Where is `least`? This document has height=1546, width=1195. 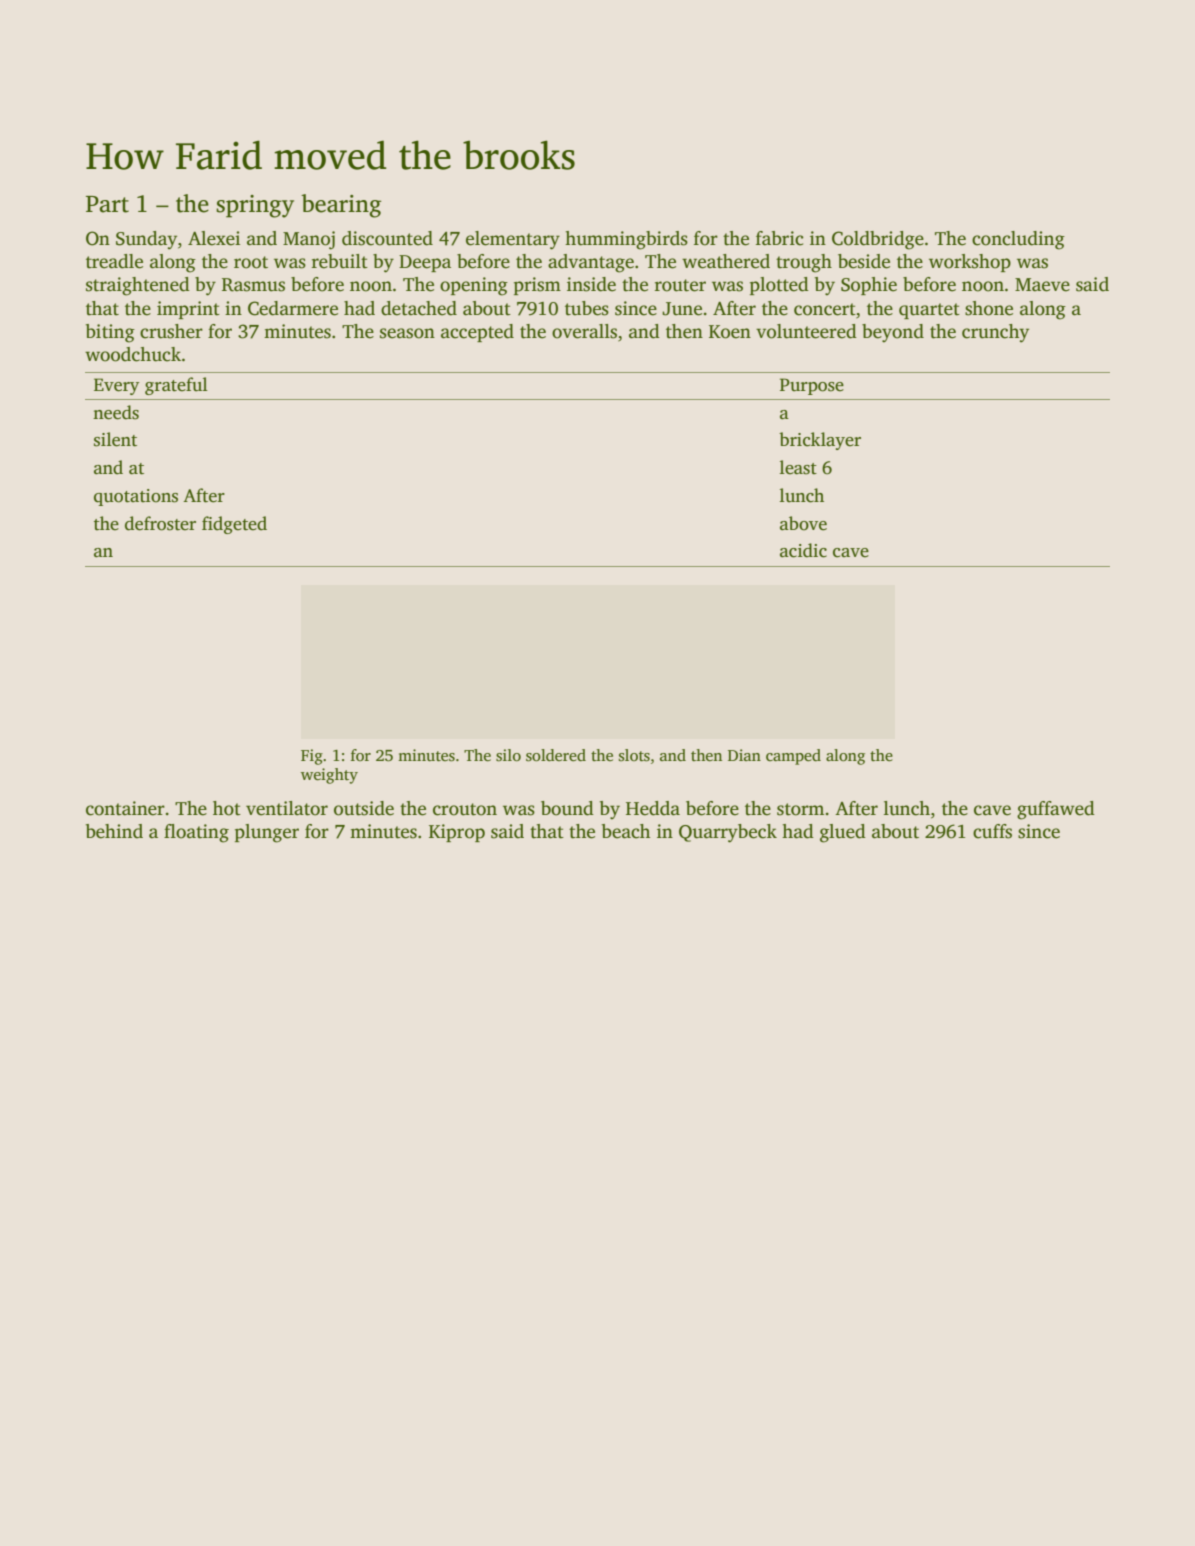
least is located at coordinates (798, 467).
